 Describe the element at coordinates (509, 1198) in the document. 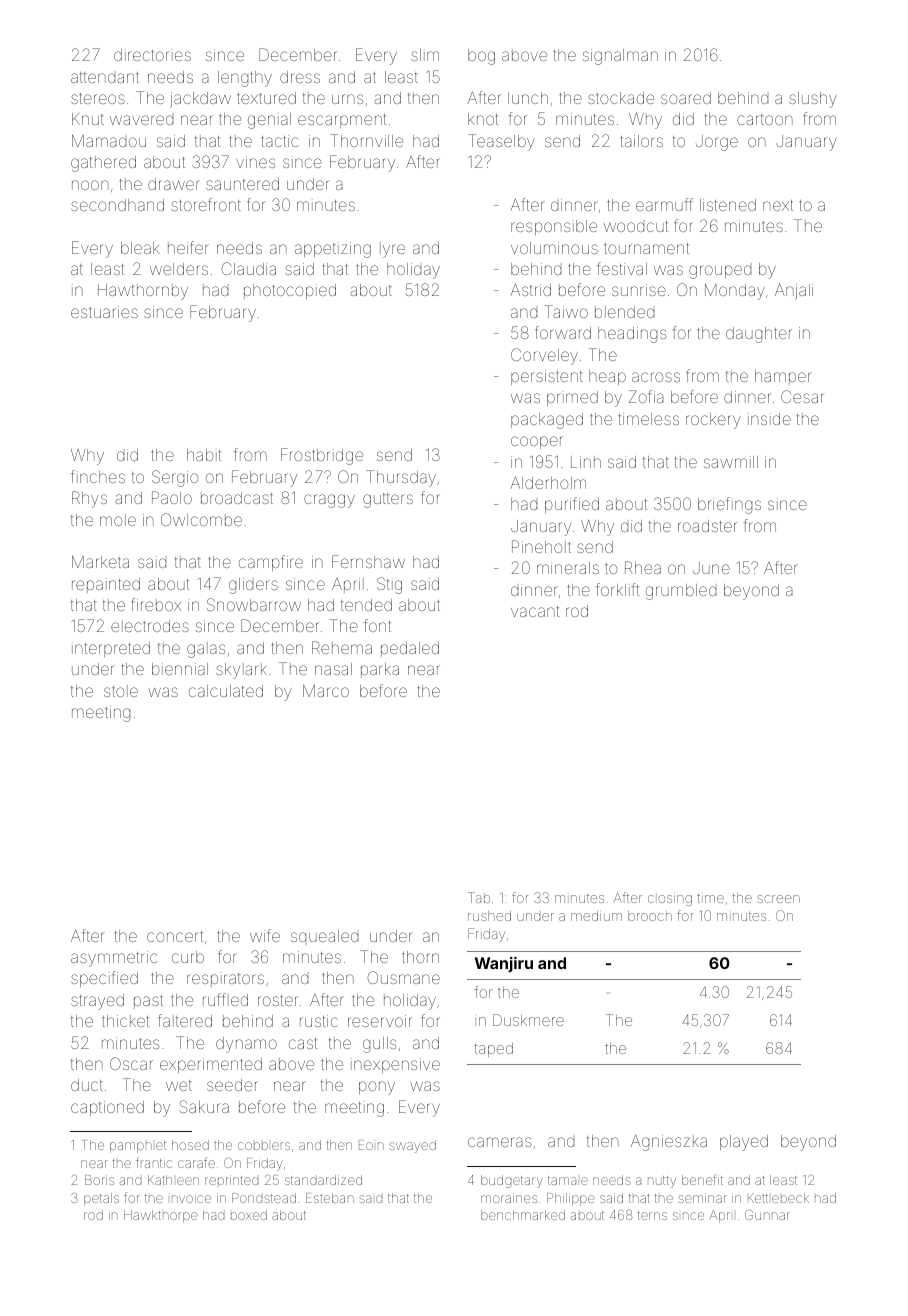

I see `moraines` at that location.
